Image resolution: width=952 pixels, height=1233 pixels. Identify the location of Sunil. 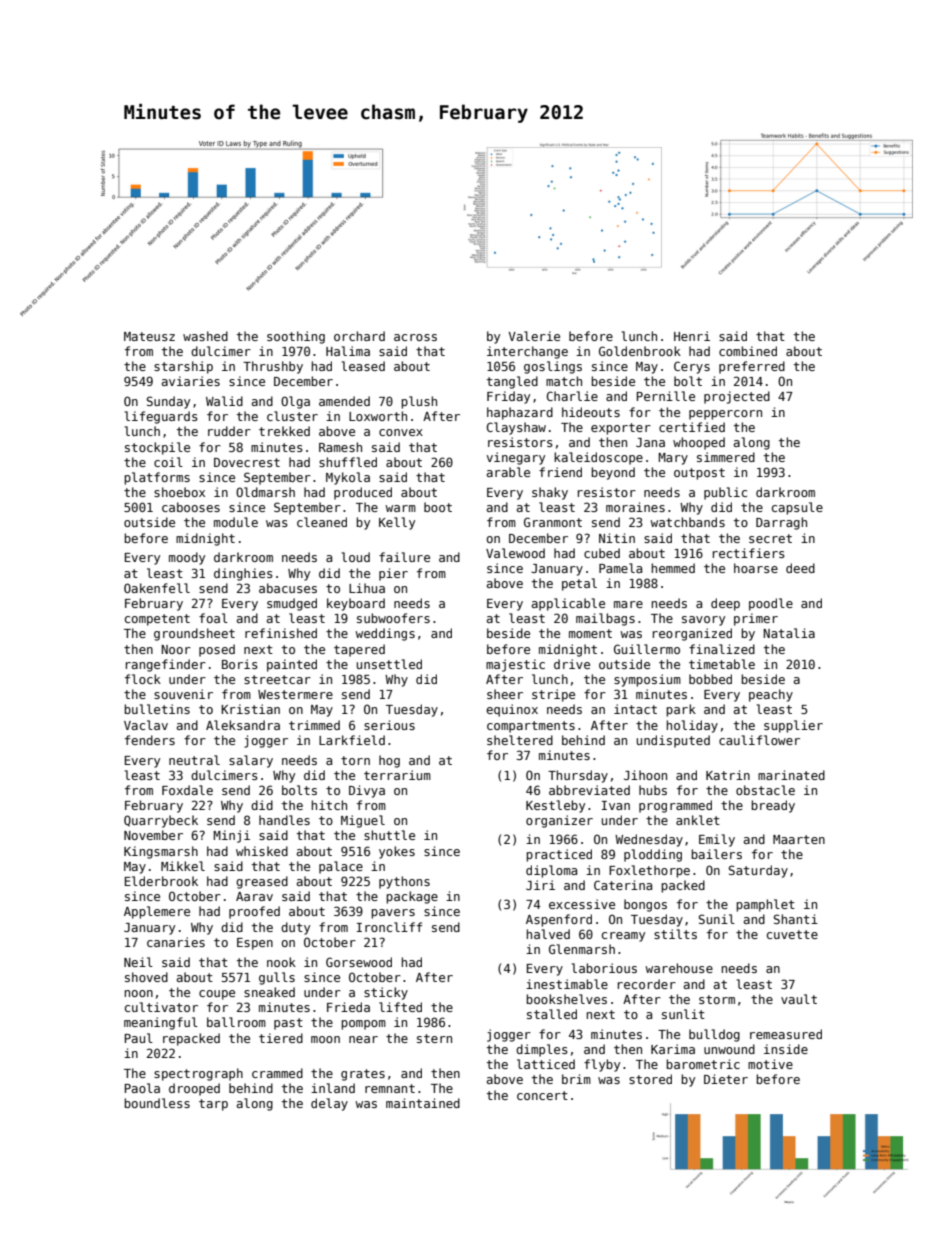
(717, 919).
